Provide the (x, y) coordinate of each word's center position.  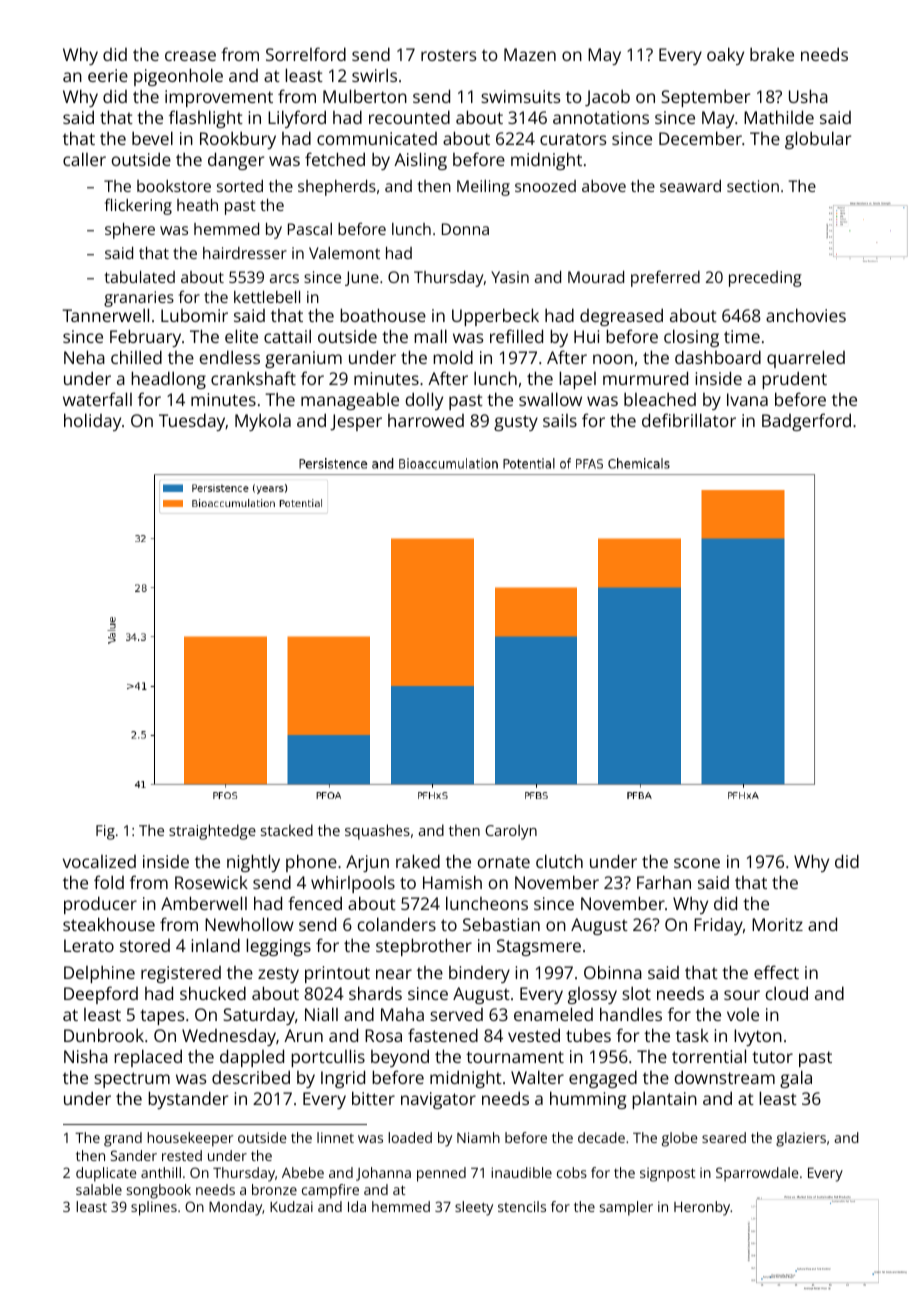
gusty (516, 423)
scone (697, 863)
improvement (219, 98)
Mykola (263, 422)
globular (818, 140)
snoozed (545, 186)
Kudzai (291, 1206)
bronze (274, 1189)
